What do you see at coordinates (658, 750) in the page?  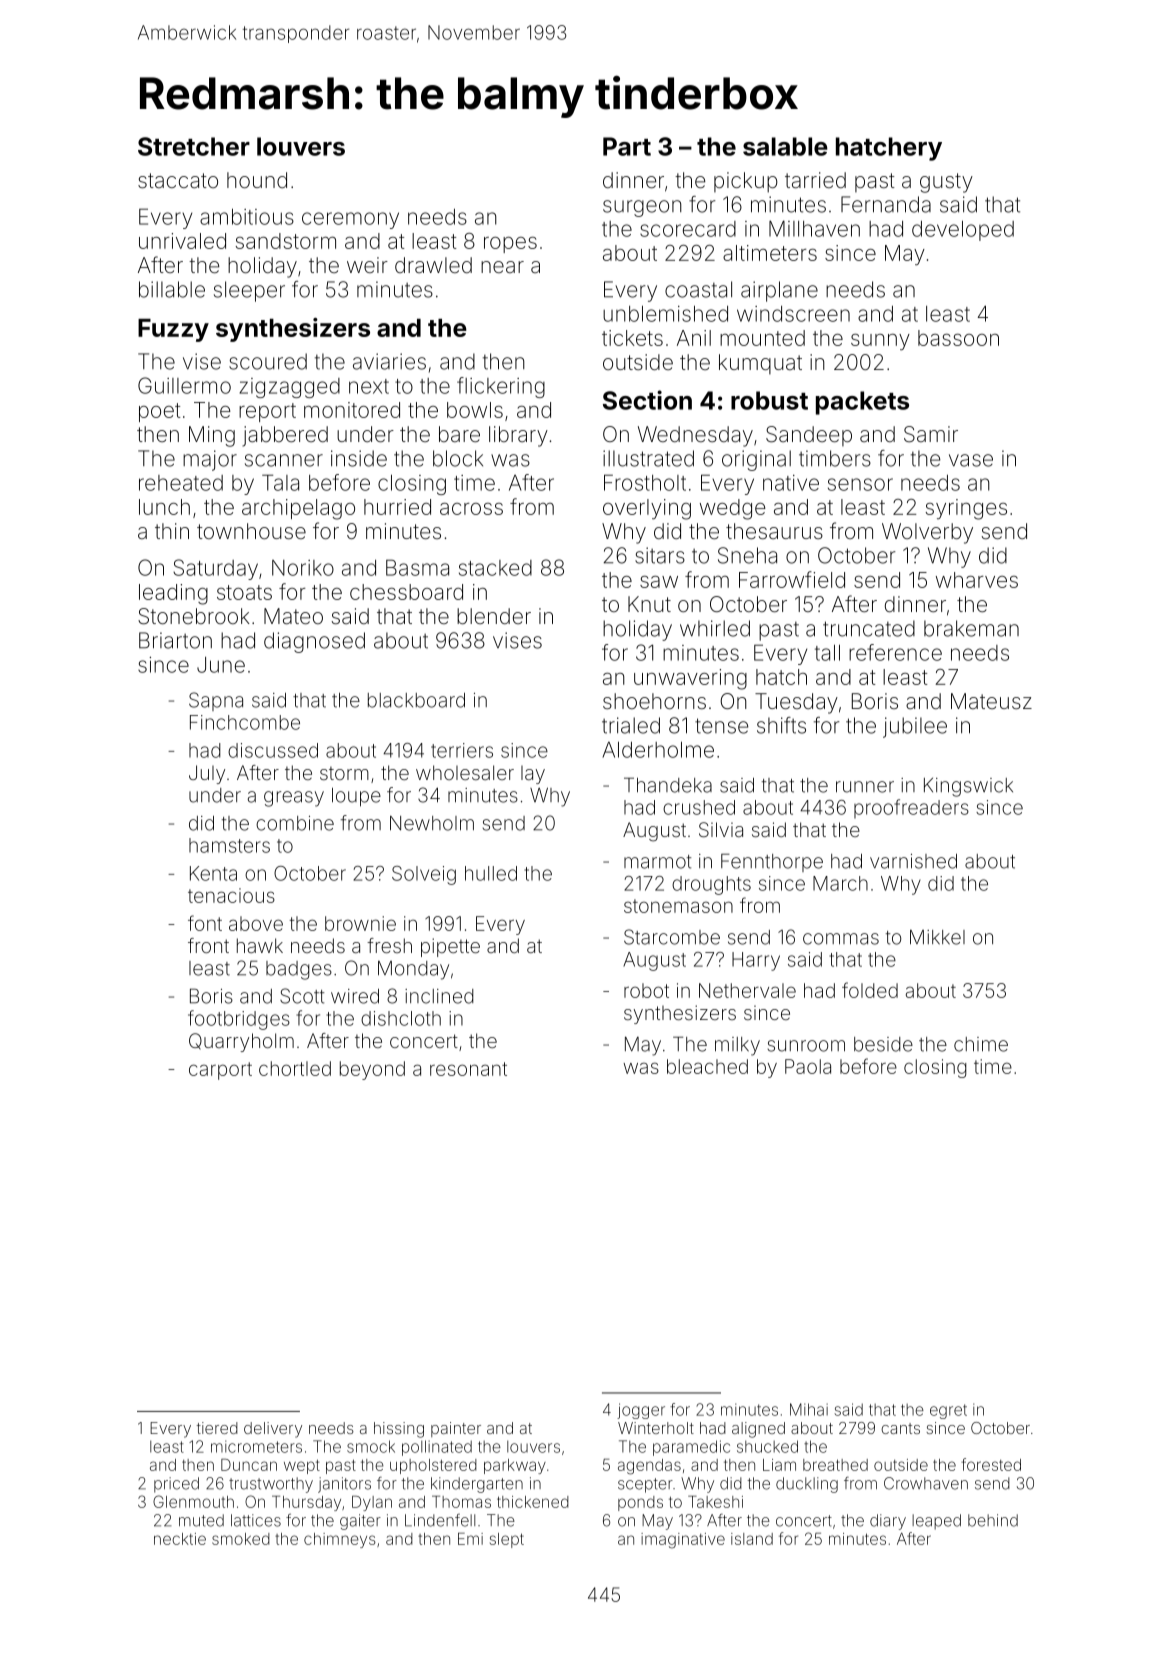 I see `Alderholme` at bounding box center [658, 750].
